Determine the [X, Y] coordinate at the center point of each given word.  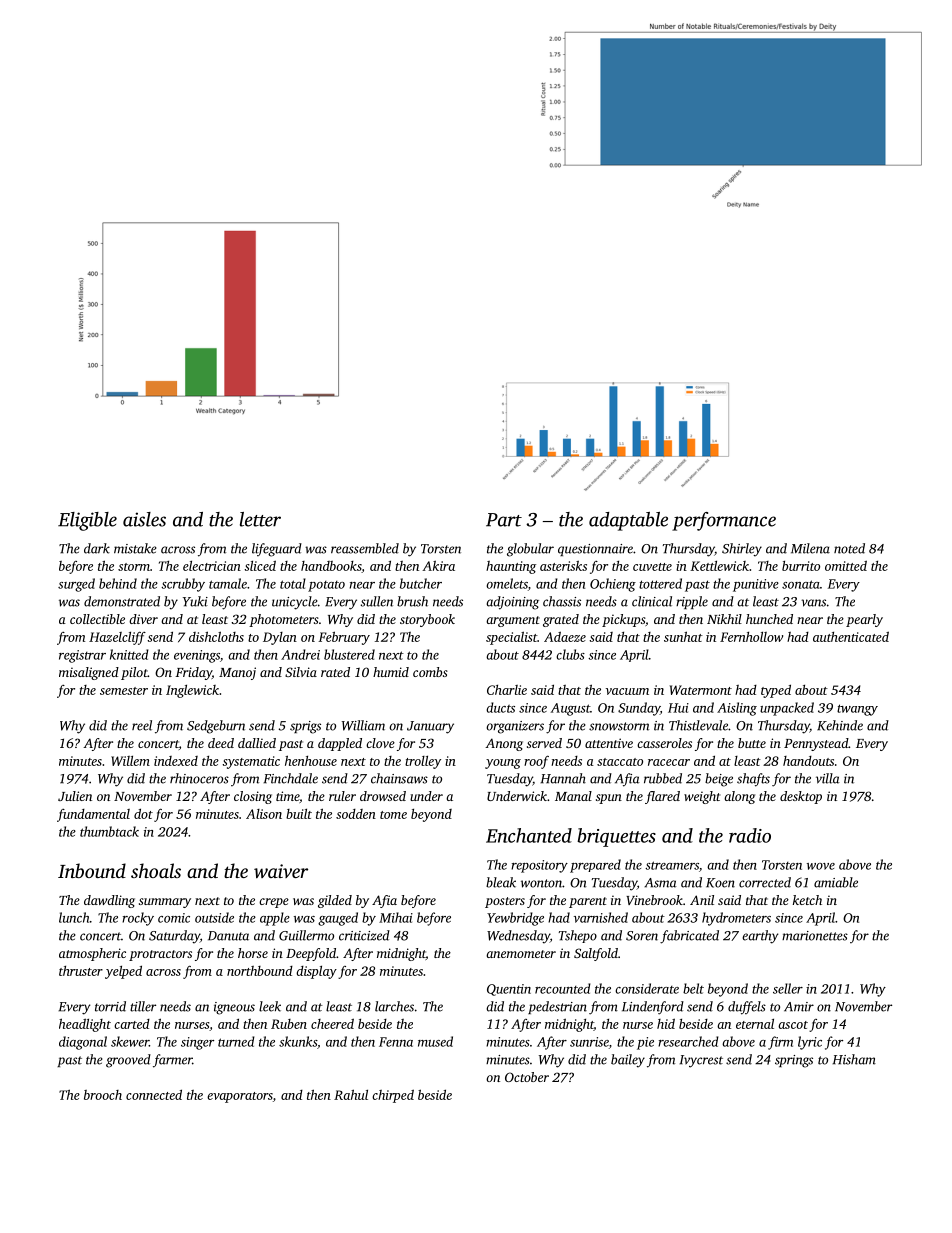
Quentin [509, 990]
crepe [274, 903]
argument [513, 621]
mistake [135, 548]
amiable [836, 882]
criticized [364, 935]
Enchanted [529, 835]
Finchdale [291, 778]
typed [776, 691]
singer [197, 1043]
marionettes [815, 936]
